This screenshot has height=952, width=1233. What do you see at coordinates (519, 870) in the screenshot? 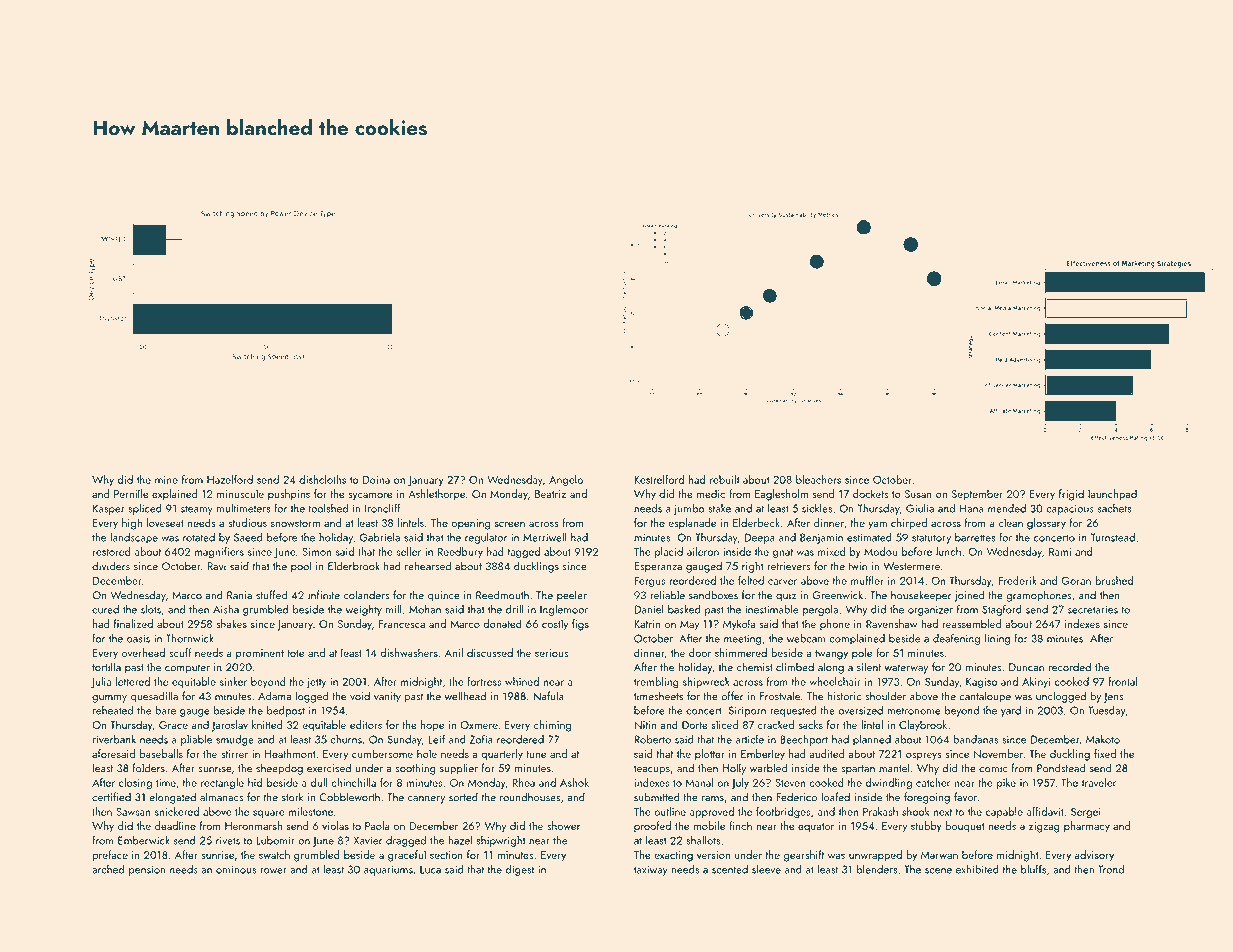
I see `digest` at bounding box center [519, 870].
